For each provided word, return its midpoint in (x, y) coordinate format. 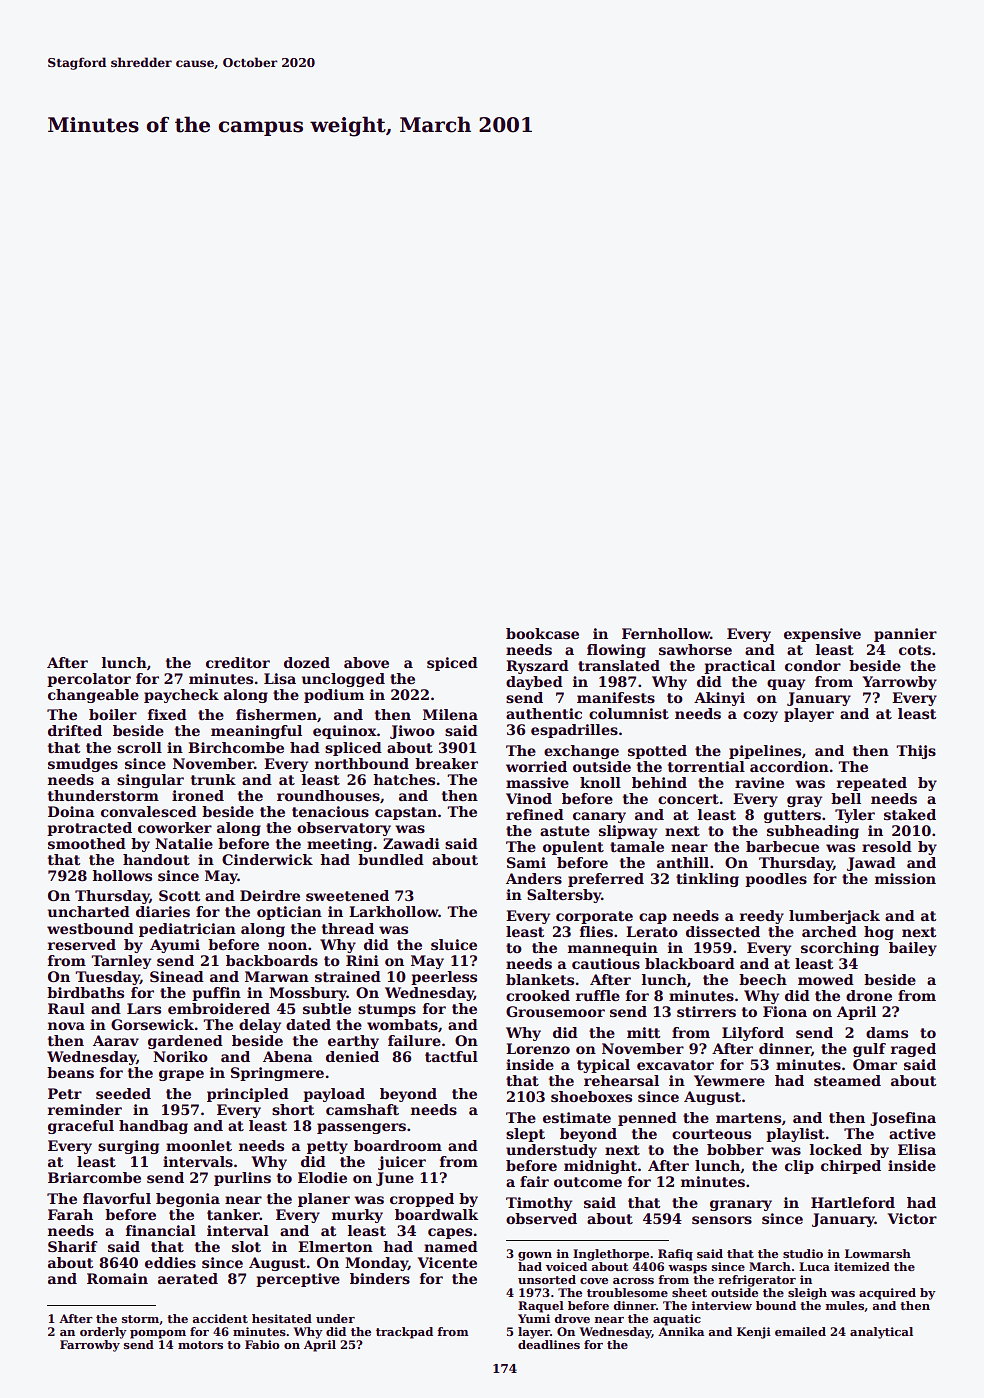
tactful (451, 1056)
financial (161, 1230)
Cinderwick (267, 859)
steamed (847, 1080)
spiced (452, 664)
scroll (139, 747)
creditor (238, 662)
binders (380, 1278)
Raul (66, 1008)
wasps (687, 1269)
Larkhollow (394, 911)
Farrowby (90, 1346)
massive (537, 782)
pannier (905, 635)
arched (829, 931)
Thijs (916, 752)
